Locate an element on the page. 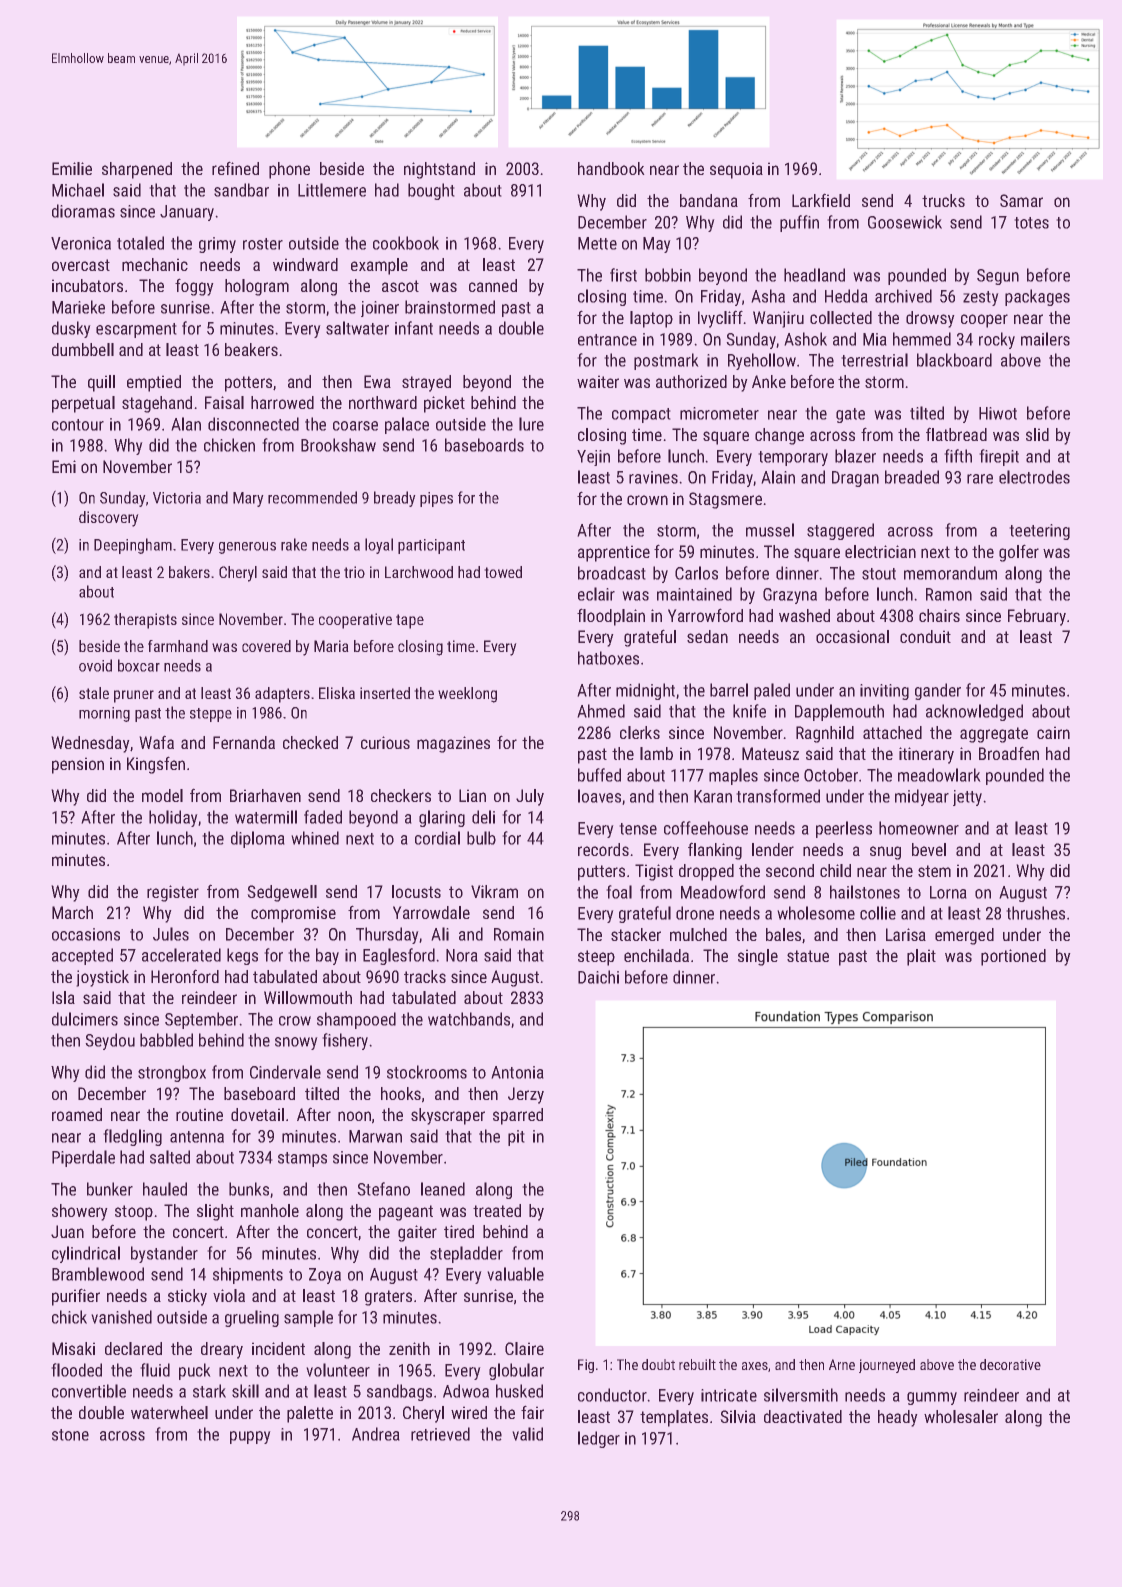 The image size is (1122, 1587). loaves is located at coordinates (599, 796).
